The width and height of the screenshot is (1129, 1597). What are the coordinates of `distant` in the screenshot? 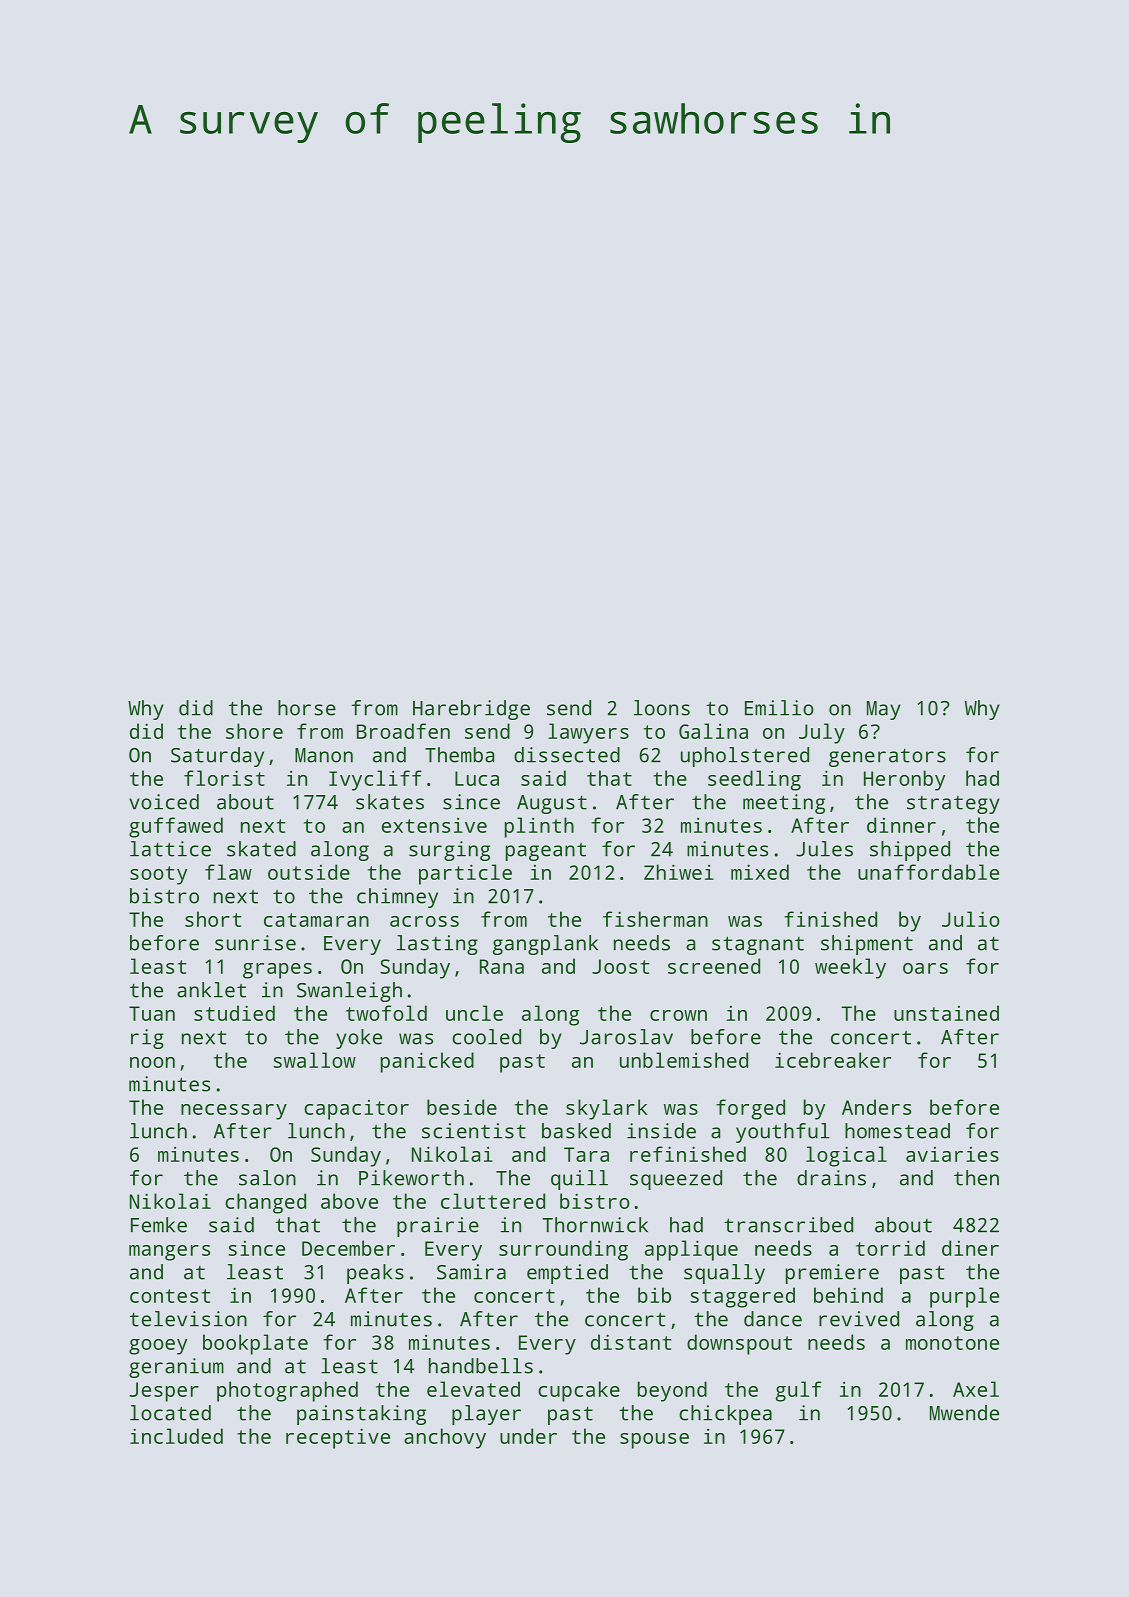 It's located at (631, 1342).
